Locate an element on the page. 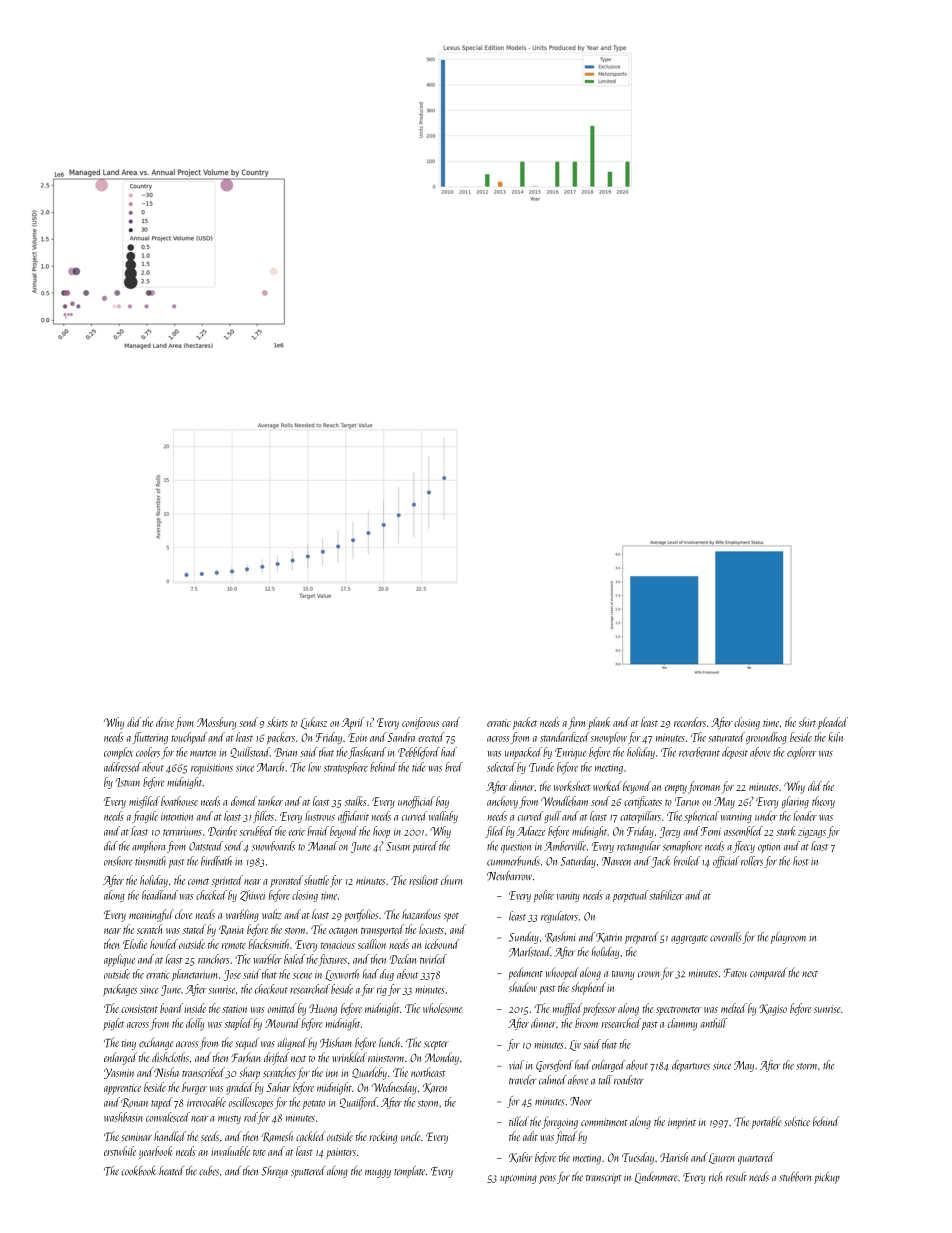 This image has height=1233, width=952. Manal is located at coordinates (323, 846).
